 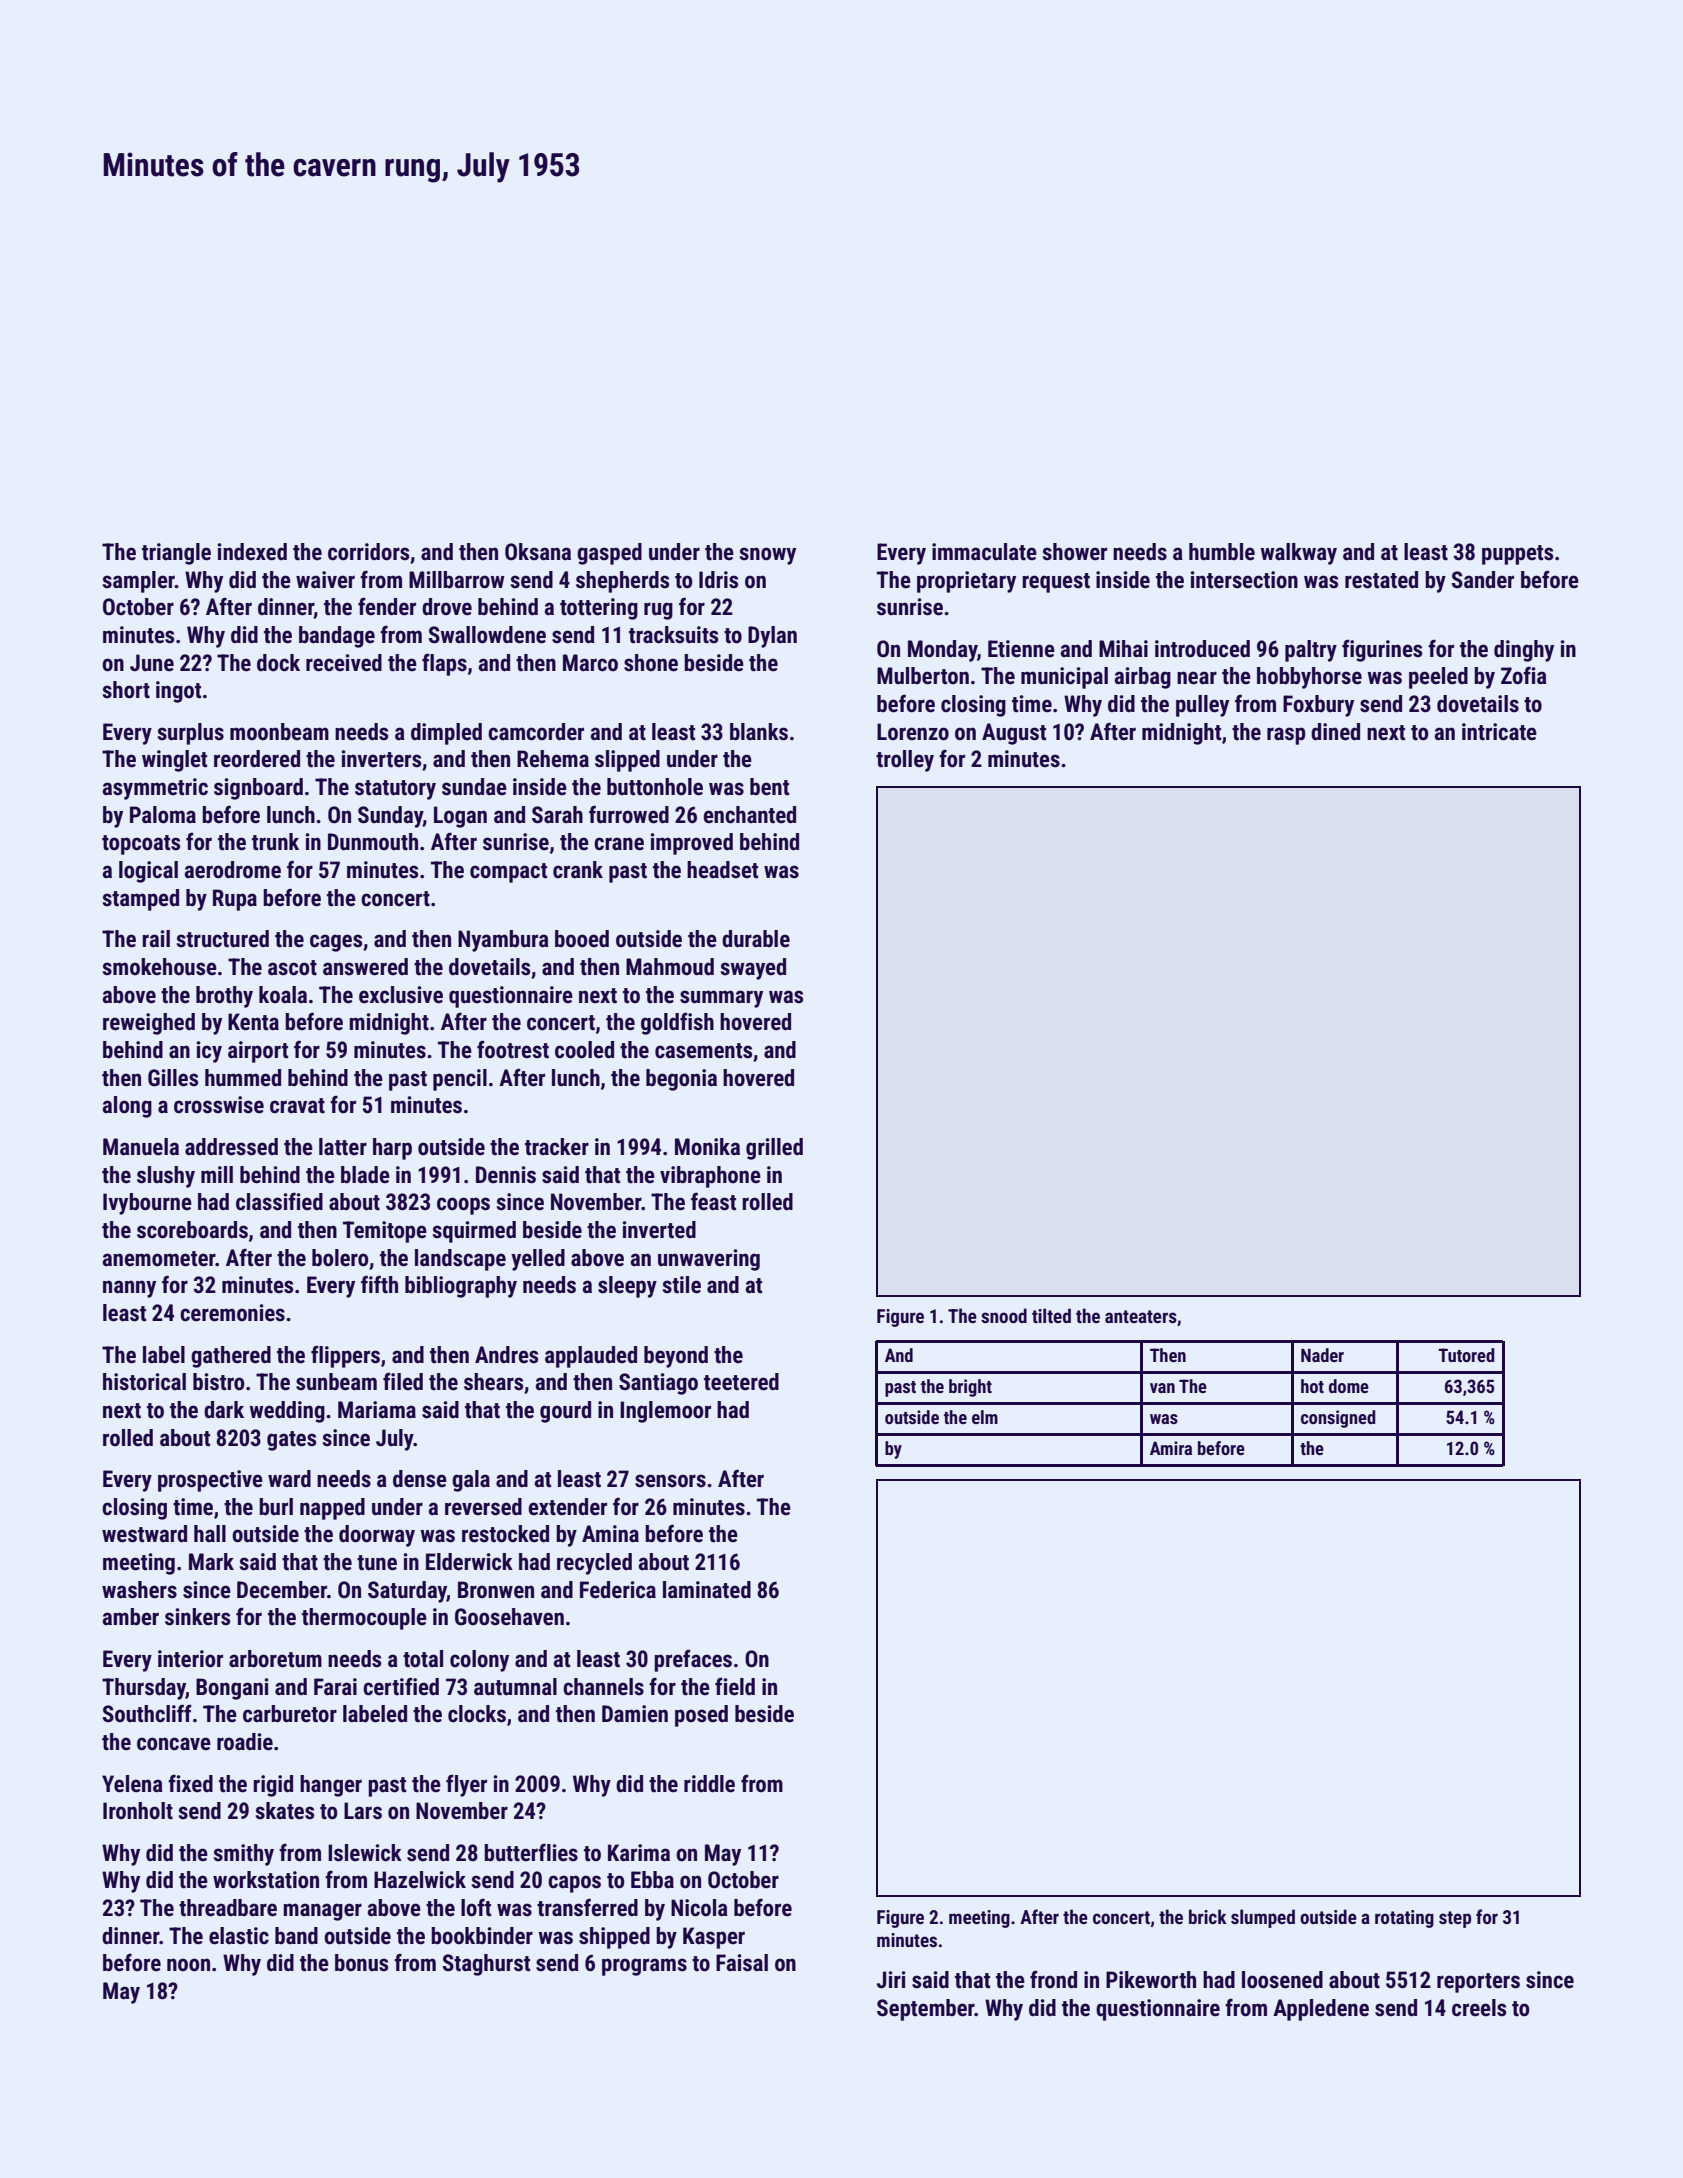 I want to click on creels, so click(x=1479, y=2008).
